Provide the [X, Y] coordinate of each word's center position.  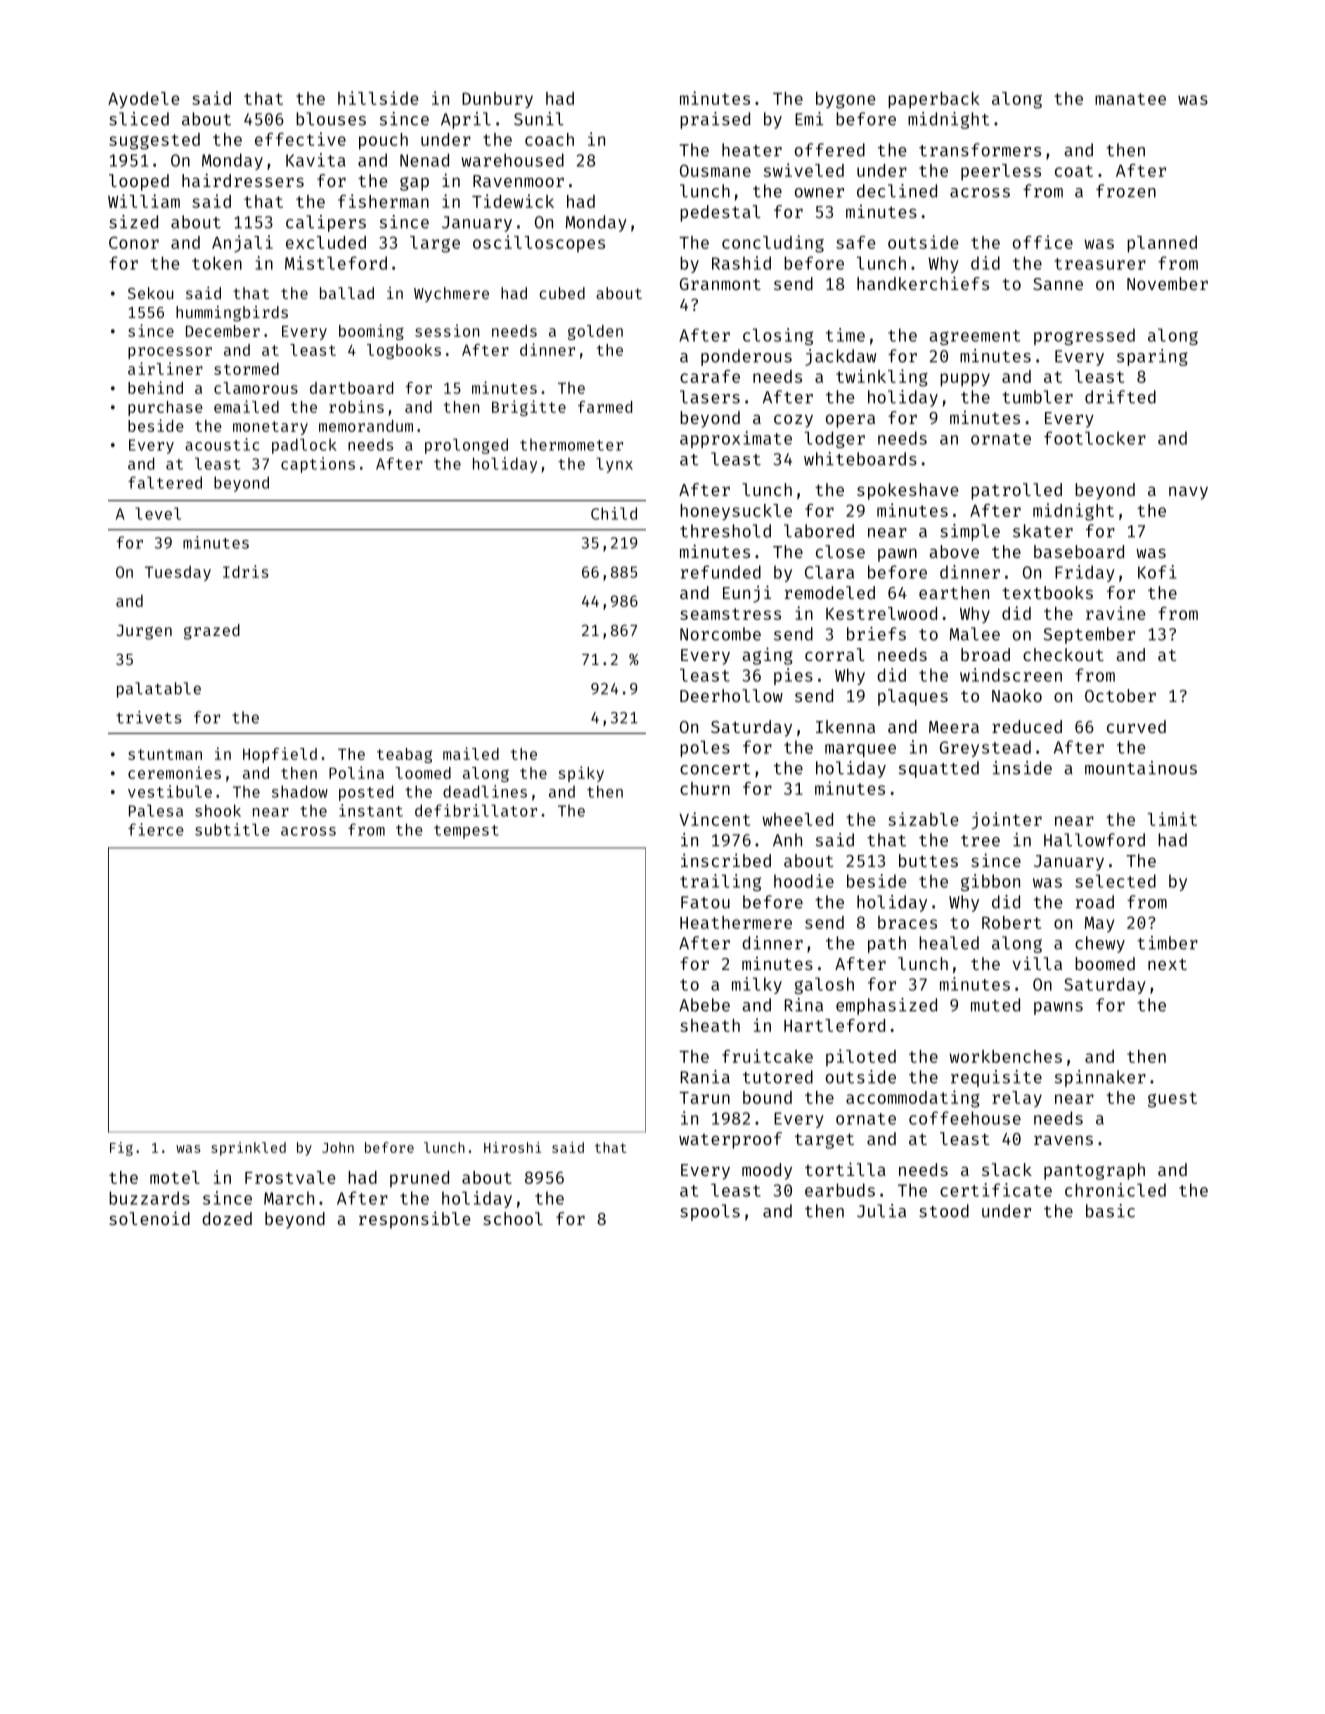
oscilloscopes [539, 244]
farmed [605, 407]
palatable [159, 690]
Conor [134, 242]
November [1167, 283]
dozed [227, 1218]
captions [318, 465]
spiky [581, 774]
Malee [975, 634]
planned [1162, 244]
